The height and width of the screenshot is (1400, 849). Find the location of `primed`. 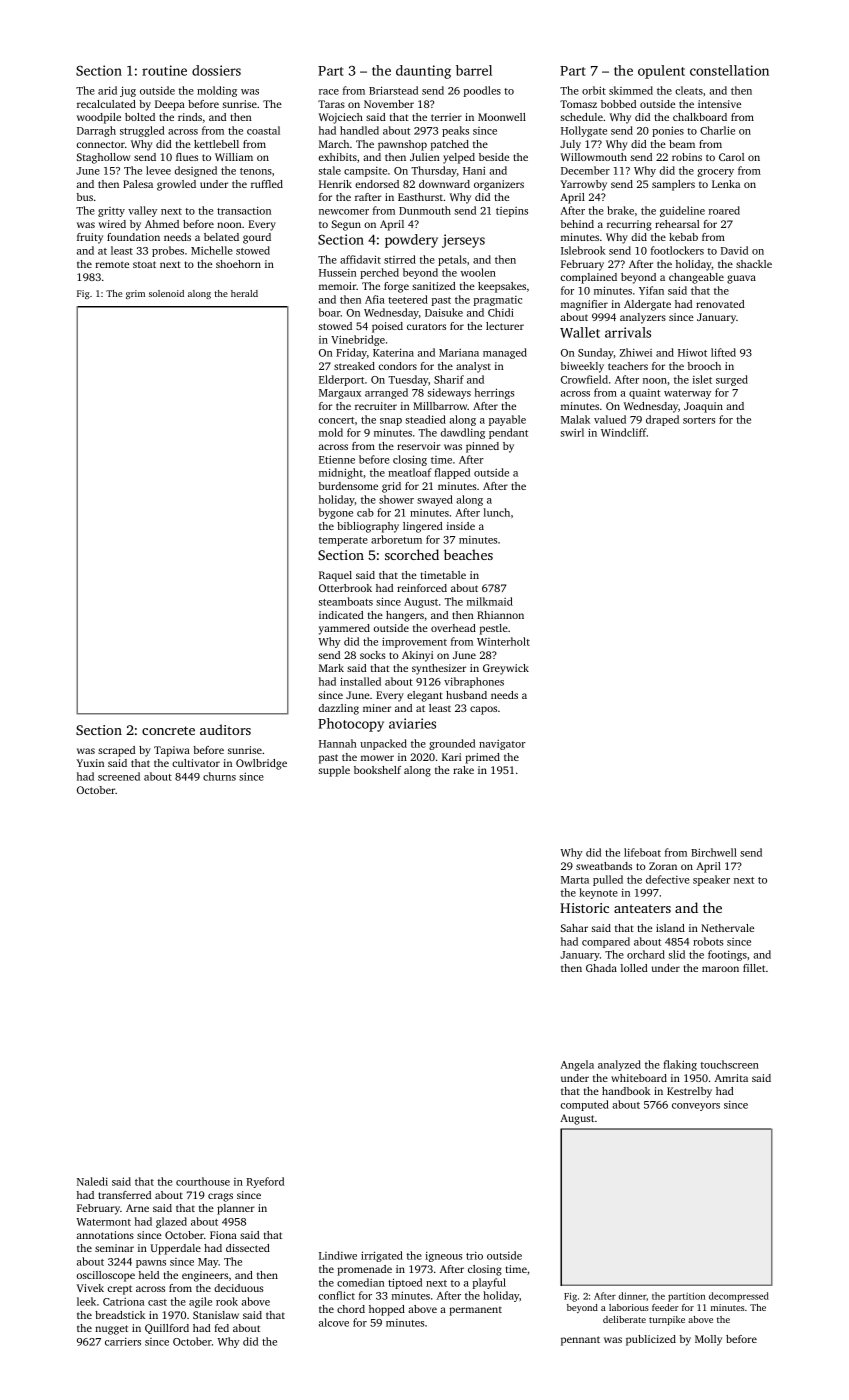

primed is located at coordinates (482, 758).
